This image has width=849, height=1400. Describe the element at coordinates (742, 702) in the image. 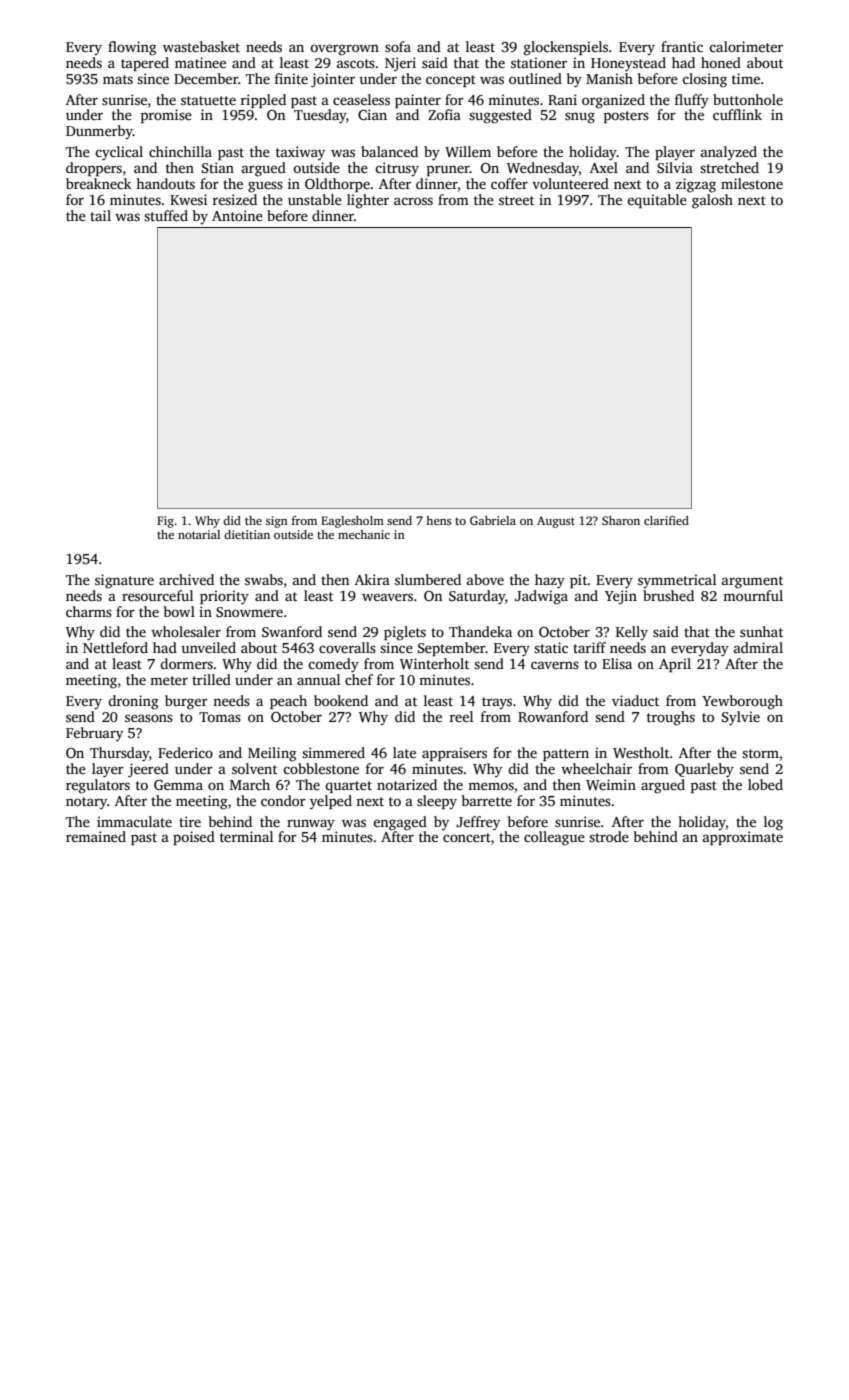

I see `Yewborough` at that location.
